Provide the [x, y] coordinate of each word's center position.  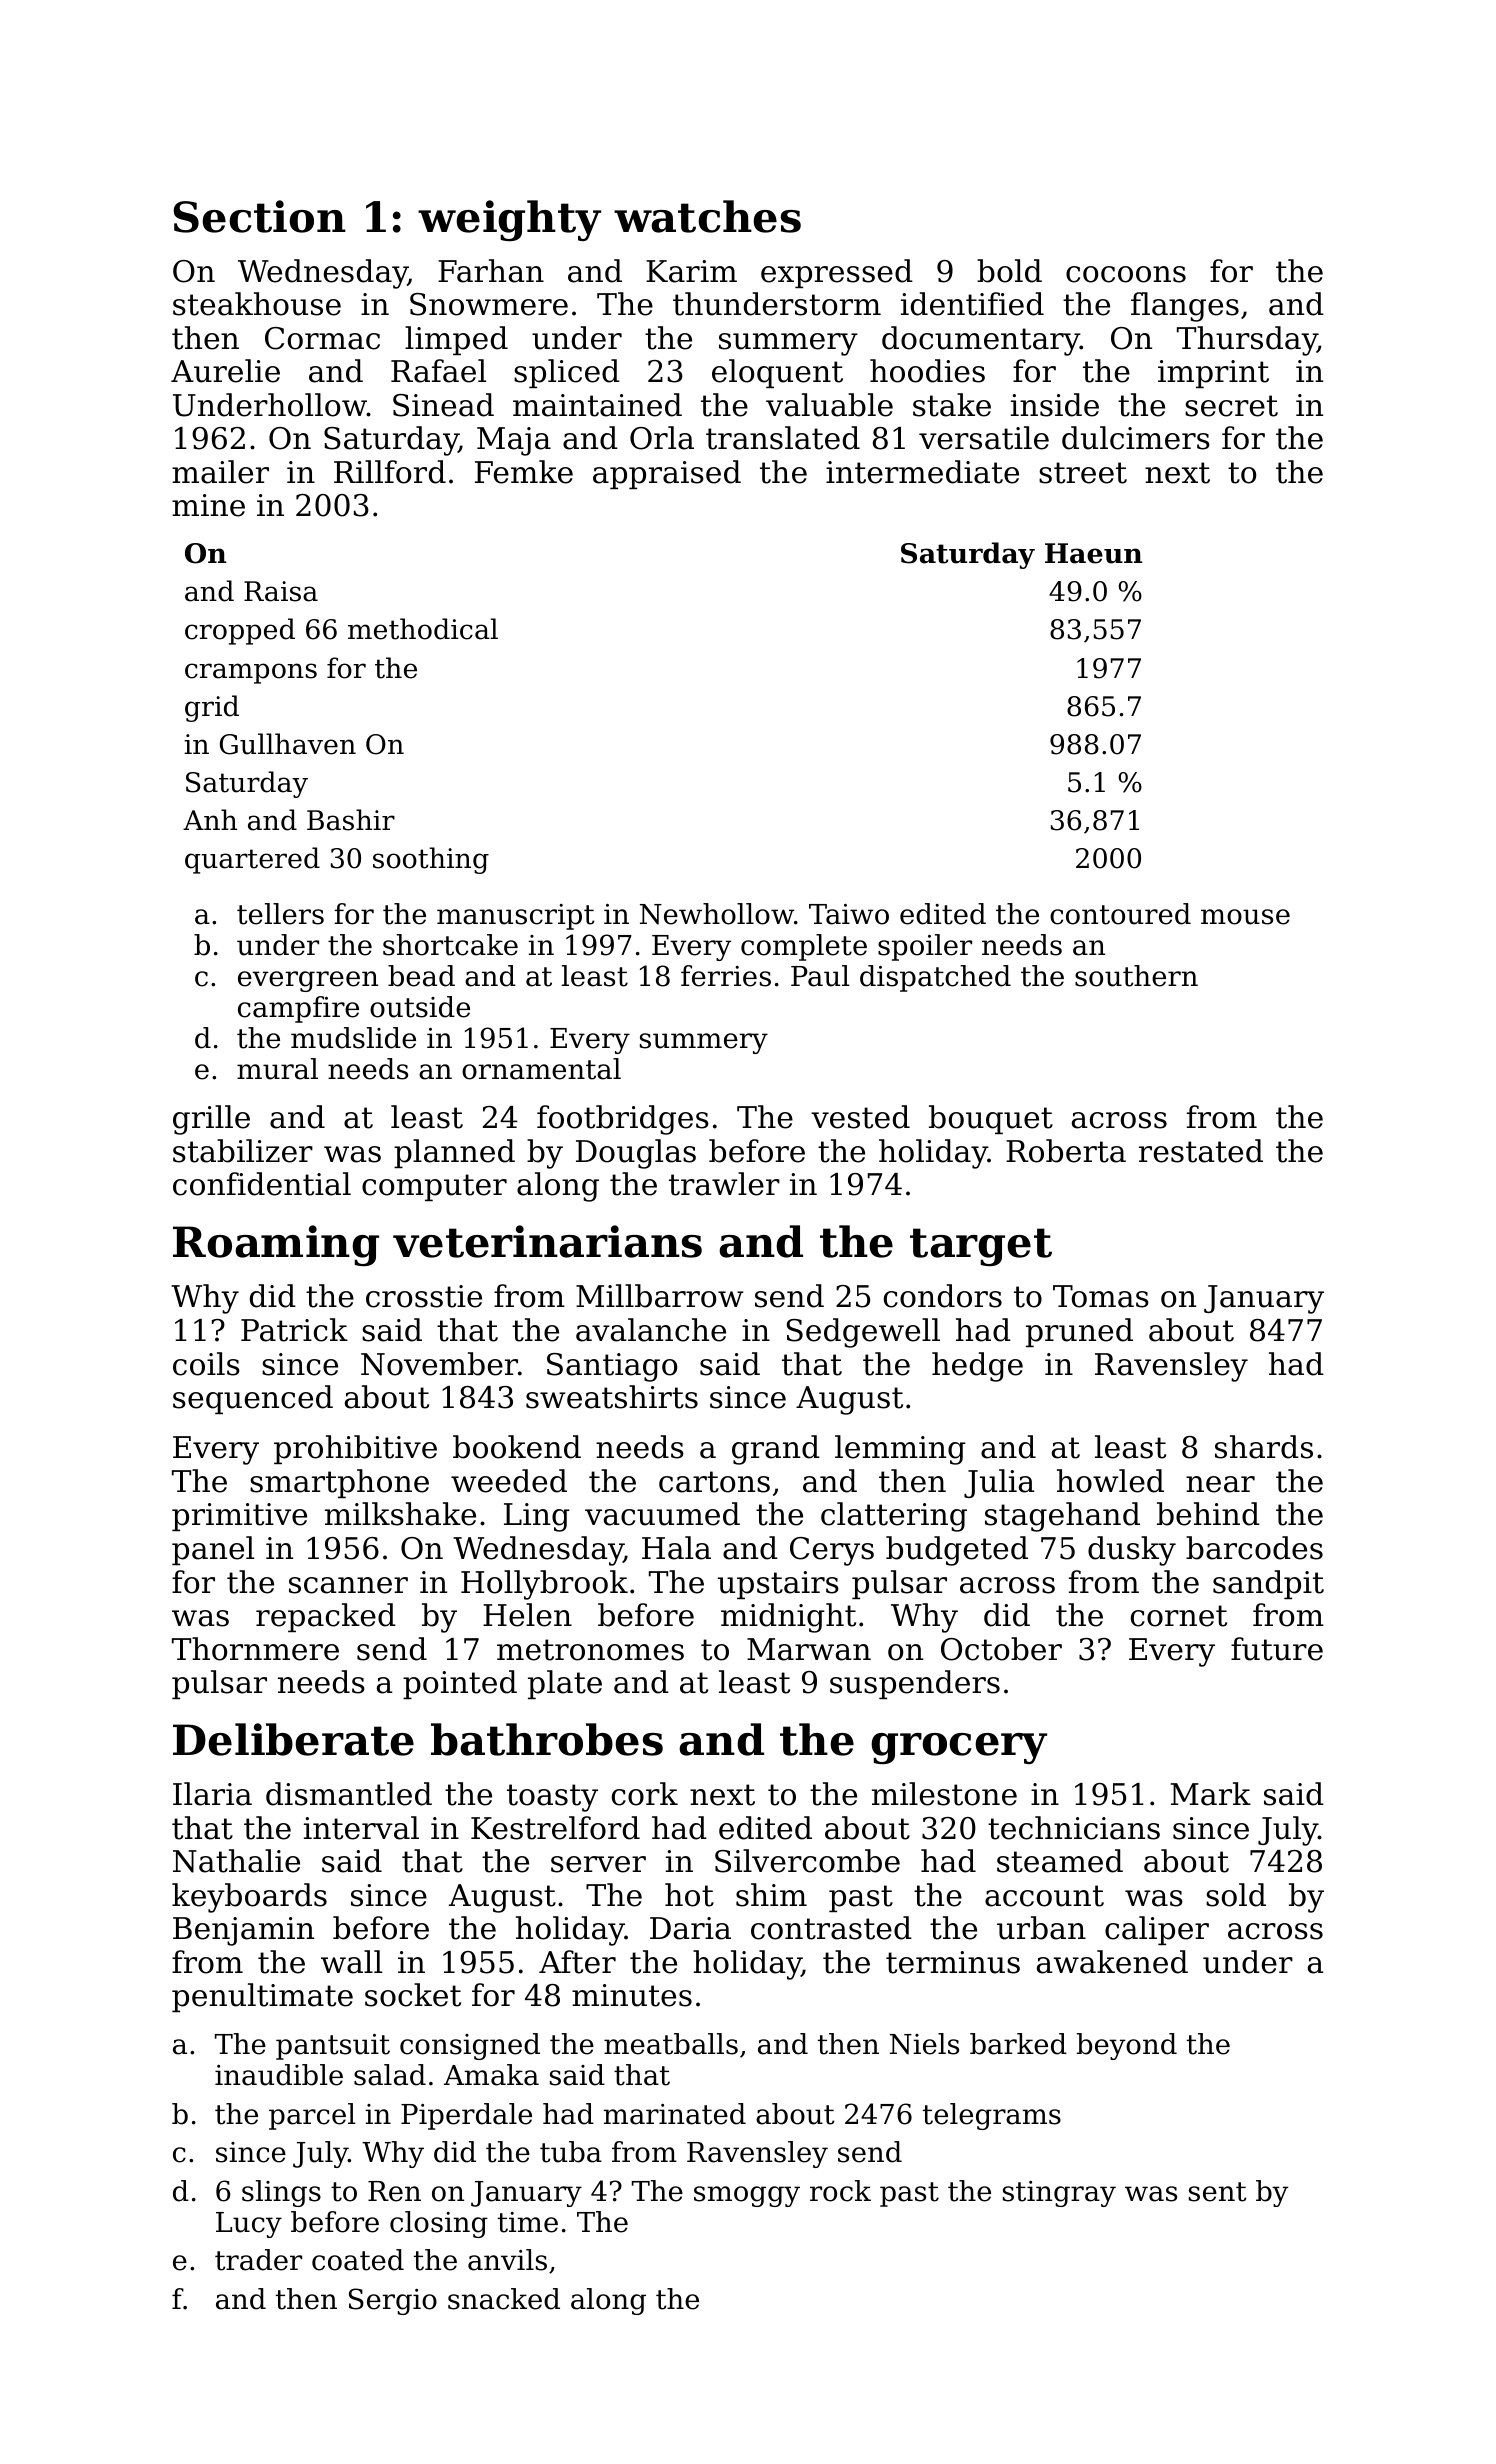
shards [1264, 1447]
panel [213, 1550]
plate [565, 1684]
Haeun [1093, 553]
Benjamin [243, 1931]
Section [260, 216]
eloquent [777, 373]
